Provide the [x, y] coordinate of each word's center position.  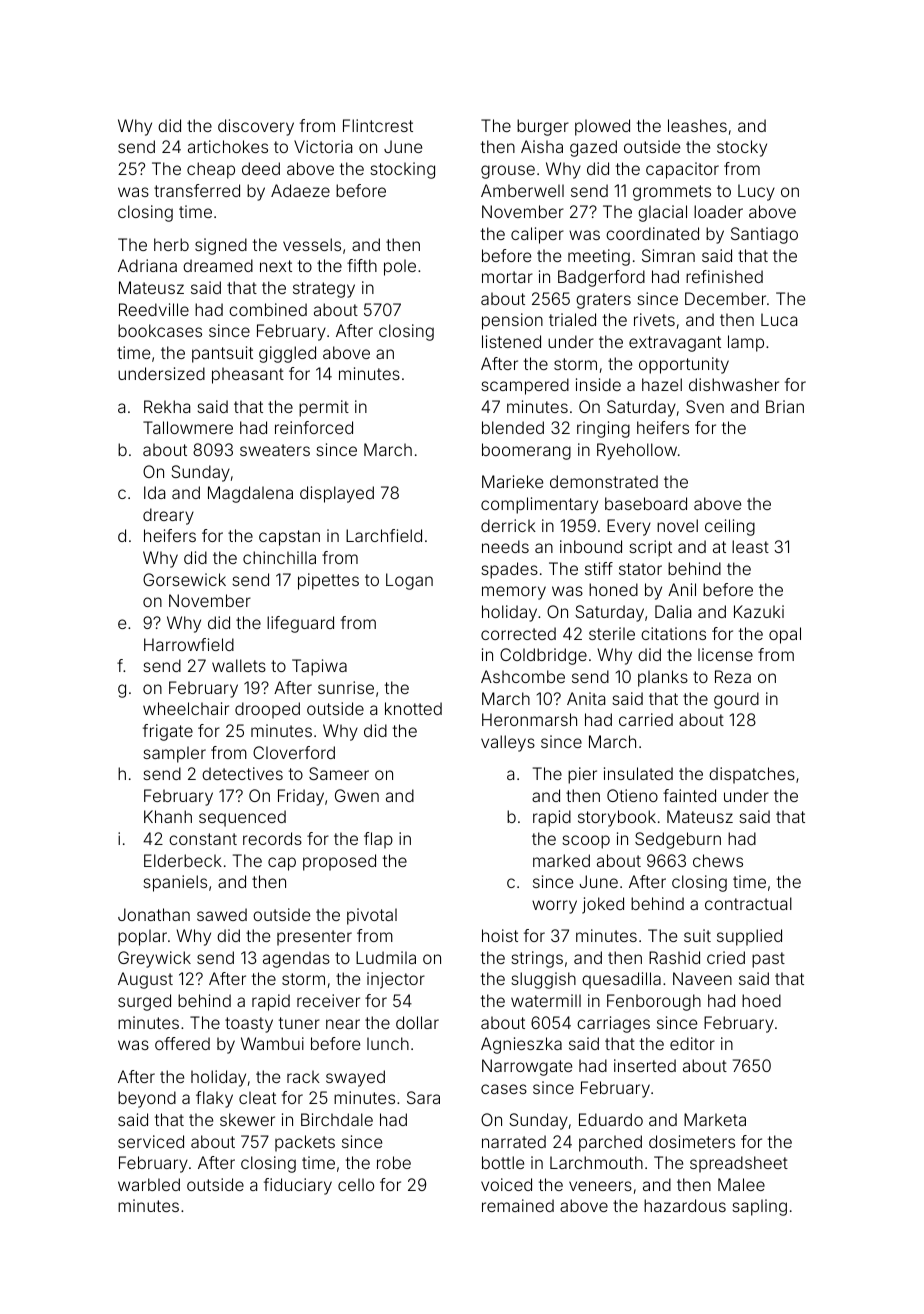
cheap [211, 170]
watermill [546, 1000]
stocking [402, 170]
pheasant [248, 375]
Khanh [168, 816]
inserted [645, 1065]
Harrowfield [189, 644]
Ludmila [386, 957]
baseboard [646, 503]
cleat [257, 1097]
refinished [724, 276]
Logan [409, 581]
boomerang [526, 451]
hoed [761, 1000]
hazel [662, 384]
